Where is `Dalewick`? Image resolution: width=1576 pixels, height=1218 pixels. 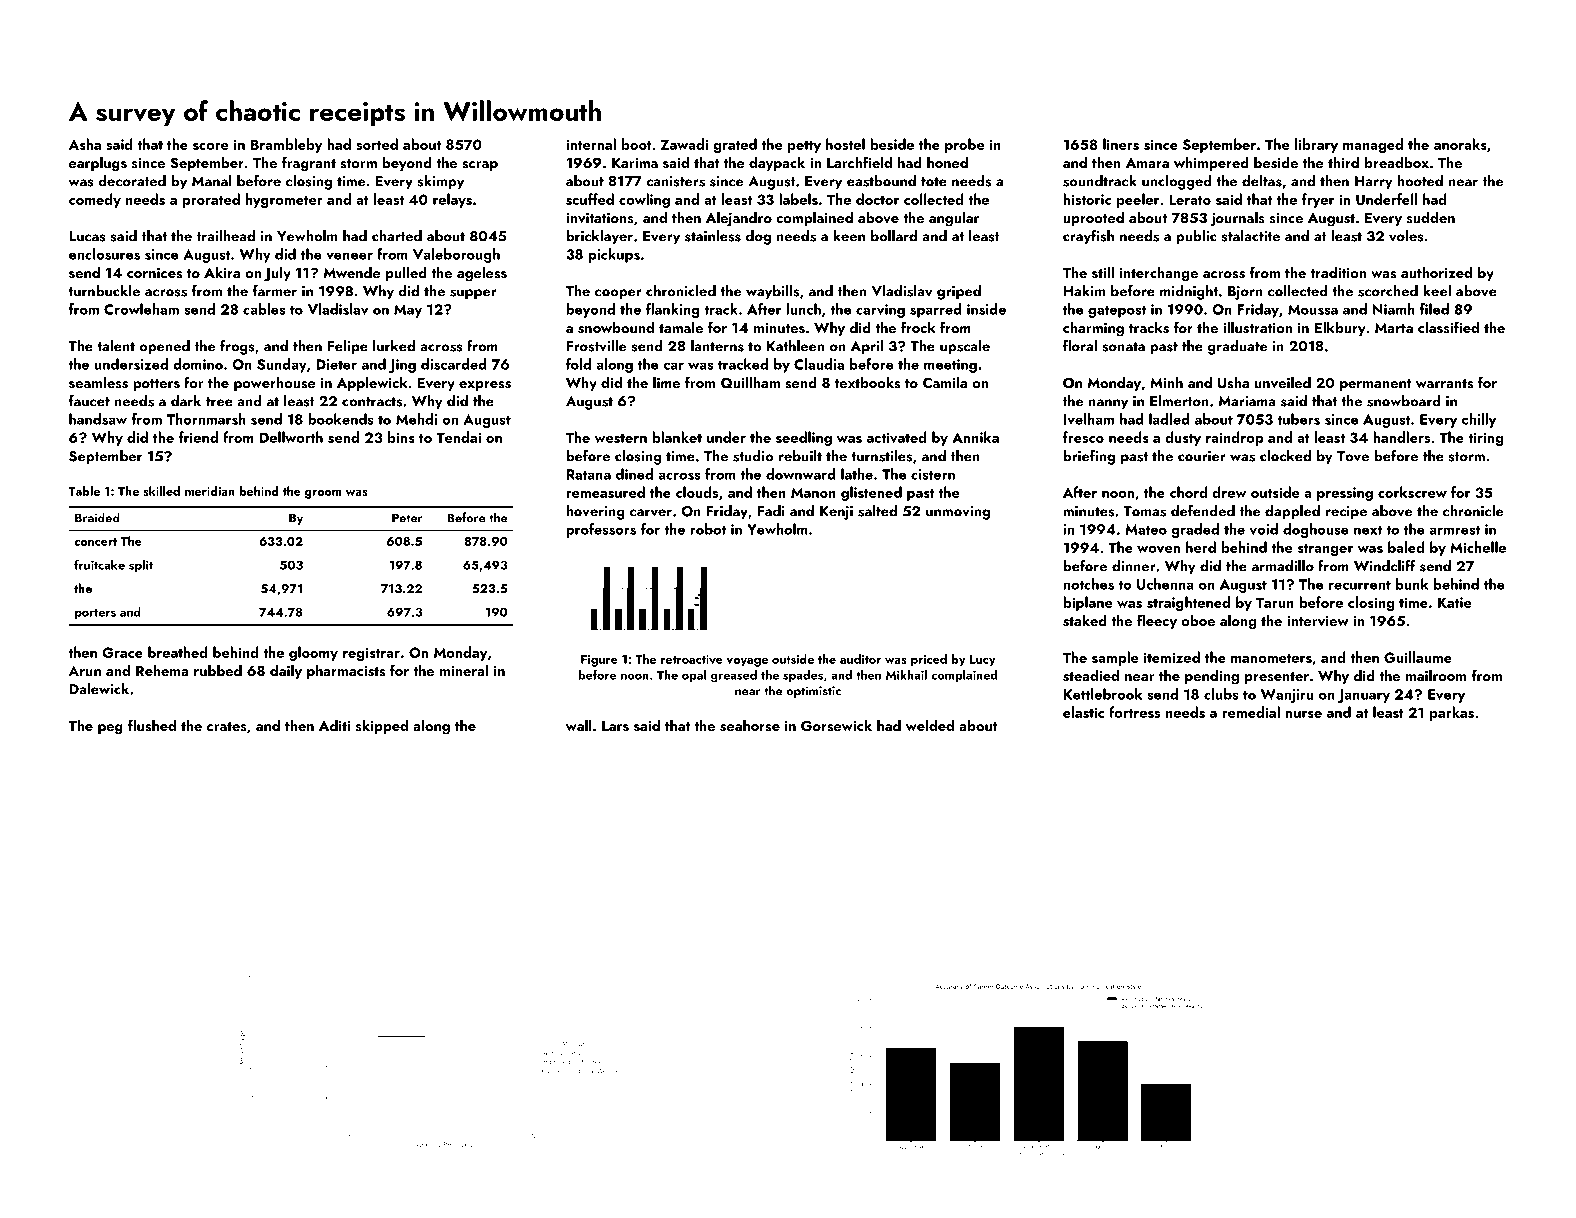
Dalewick is located at coordinates (99, 689).
